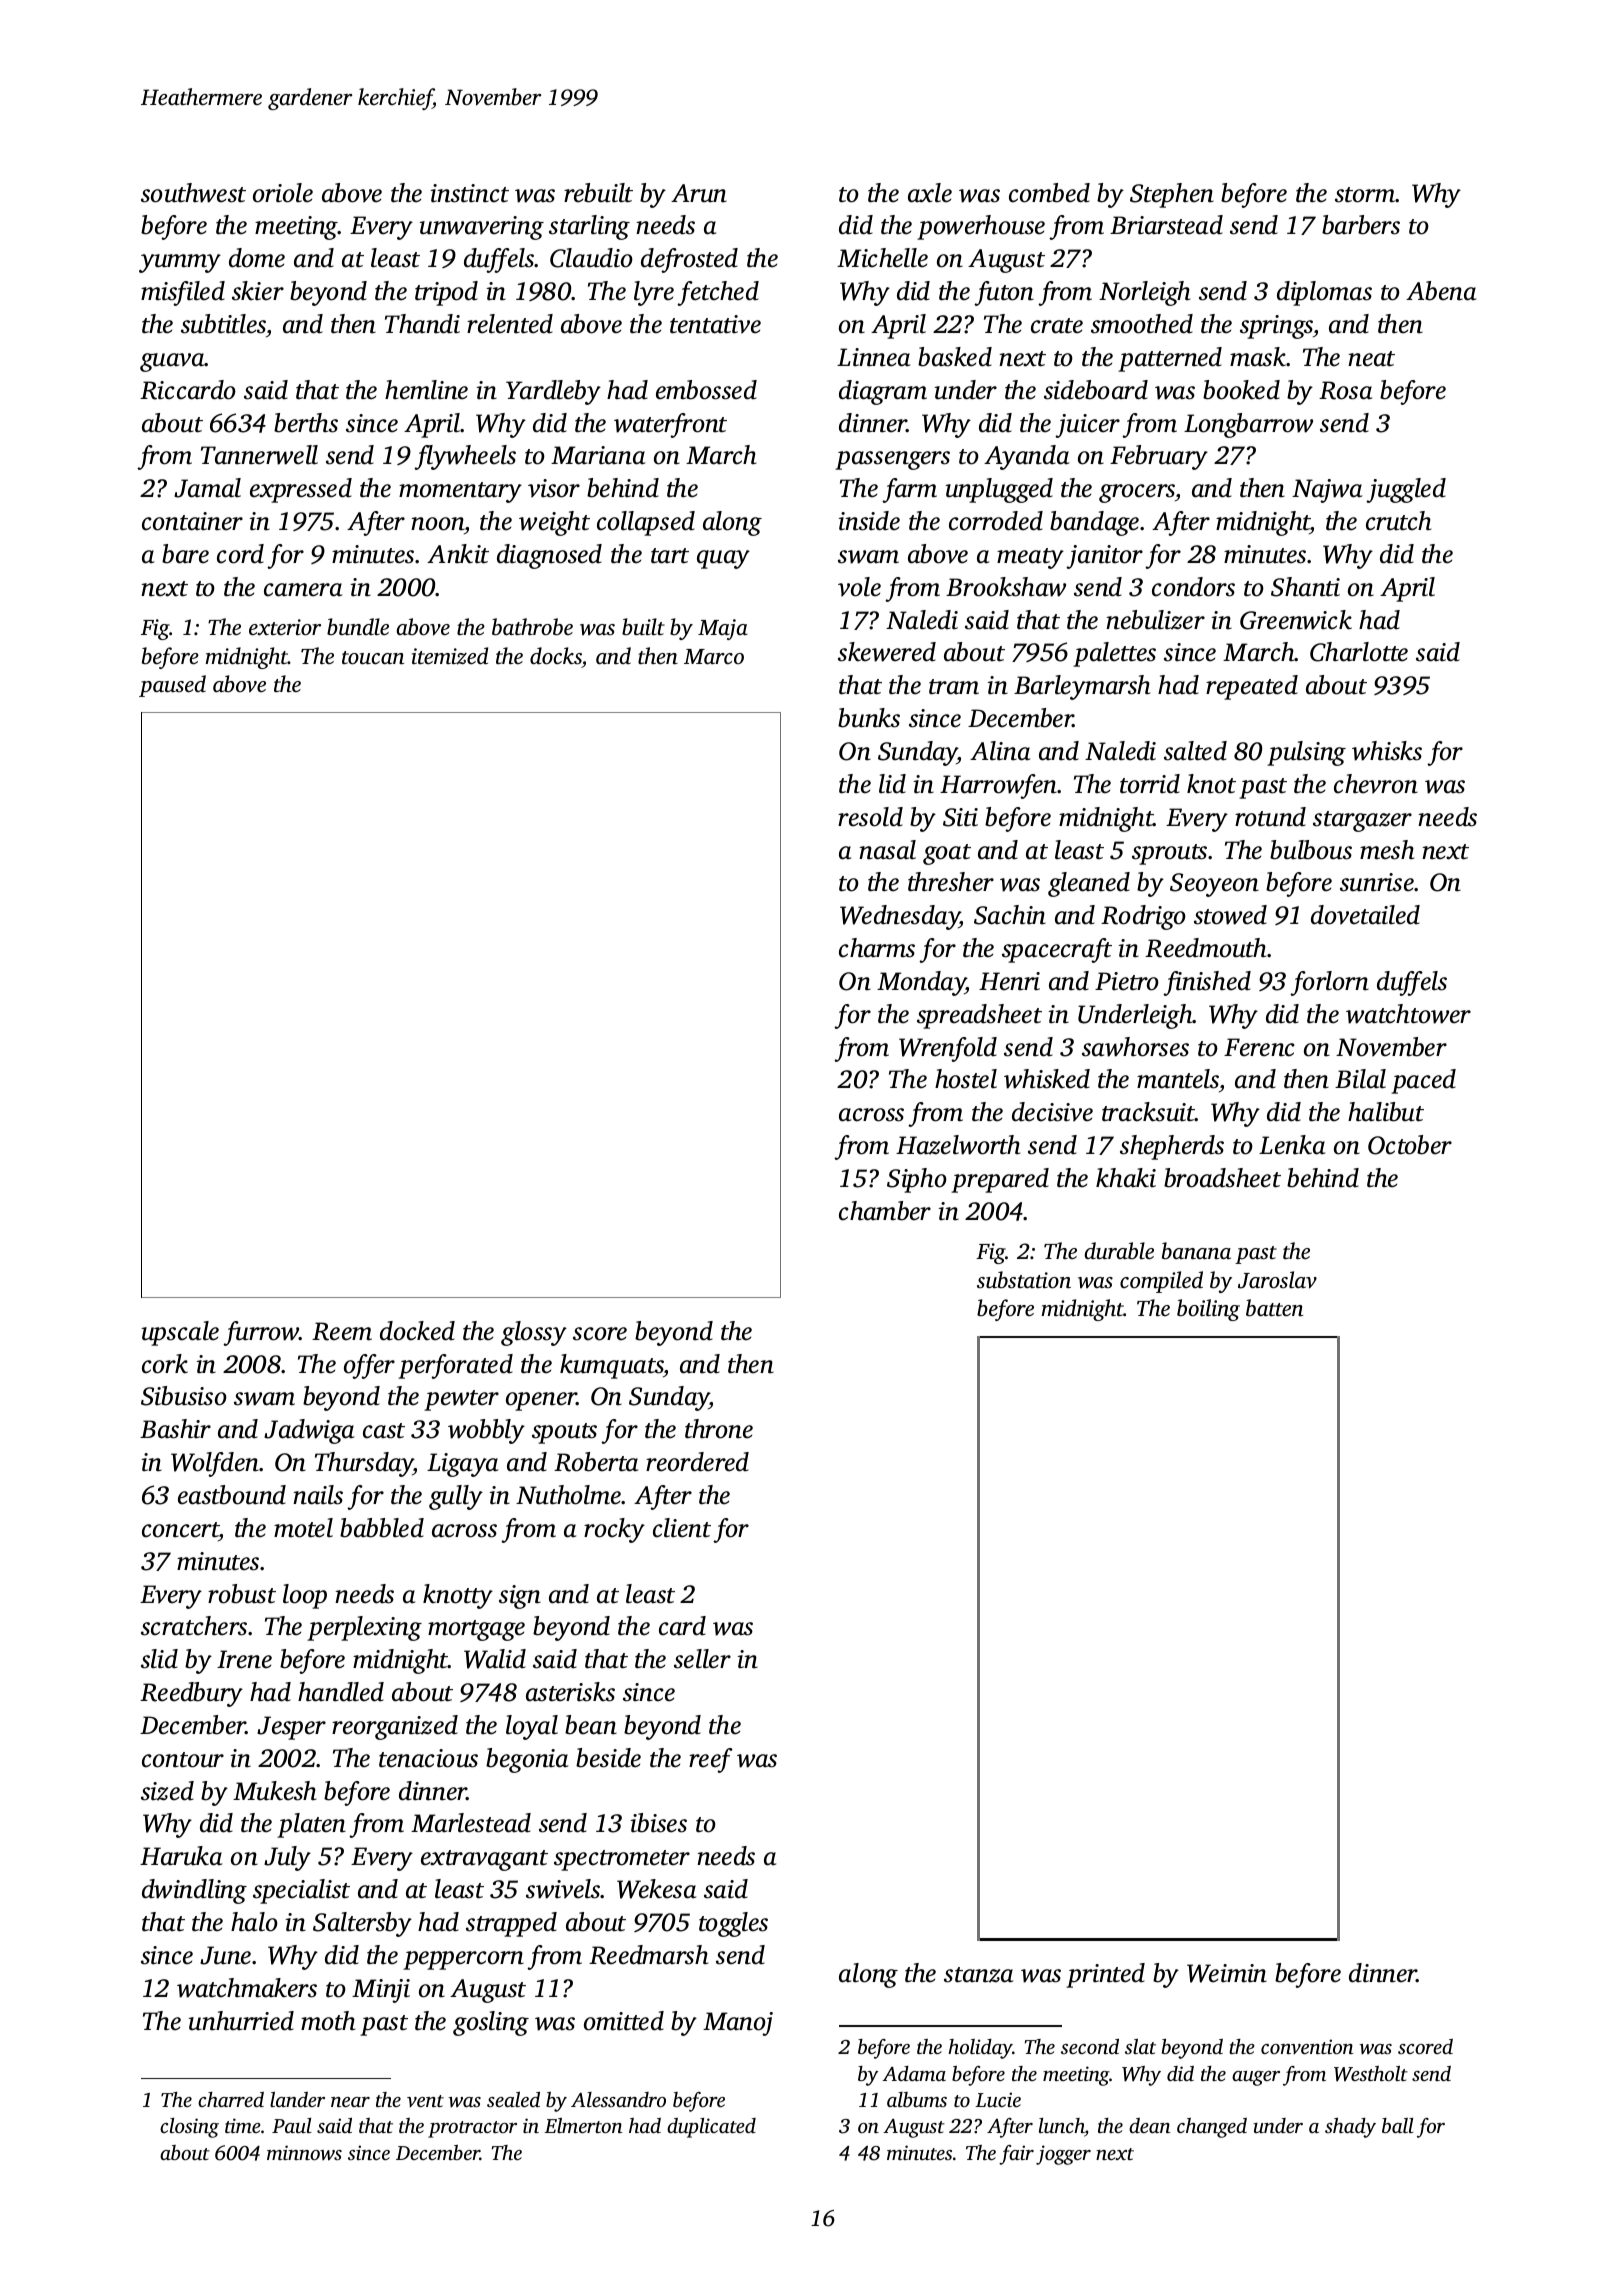  What do you see at coordinates (1365, 195) in the screenshot?
I see `storm` at bounding box center [1365, 195].
